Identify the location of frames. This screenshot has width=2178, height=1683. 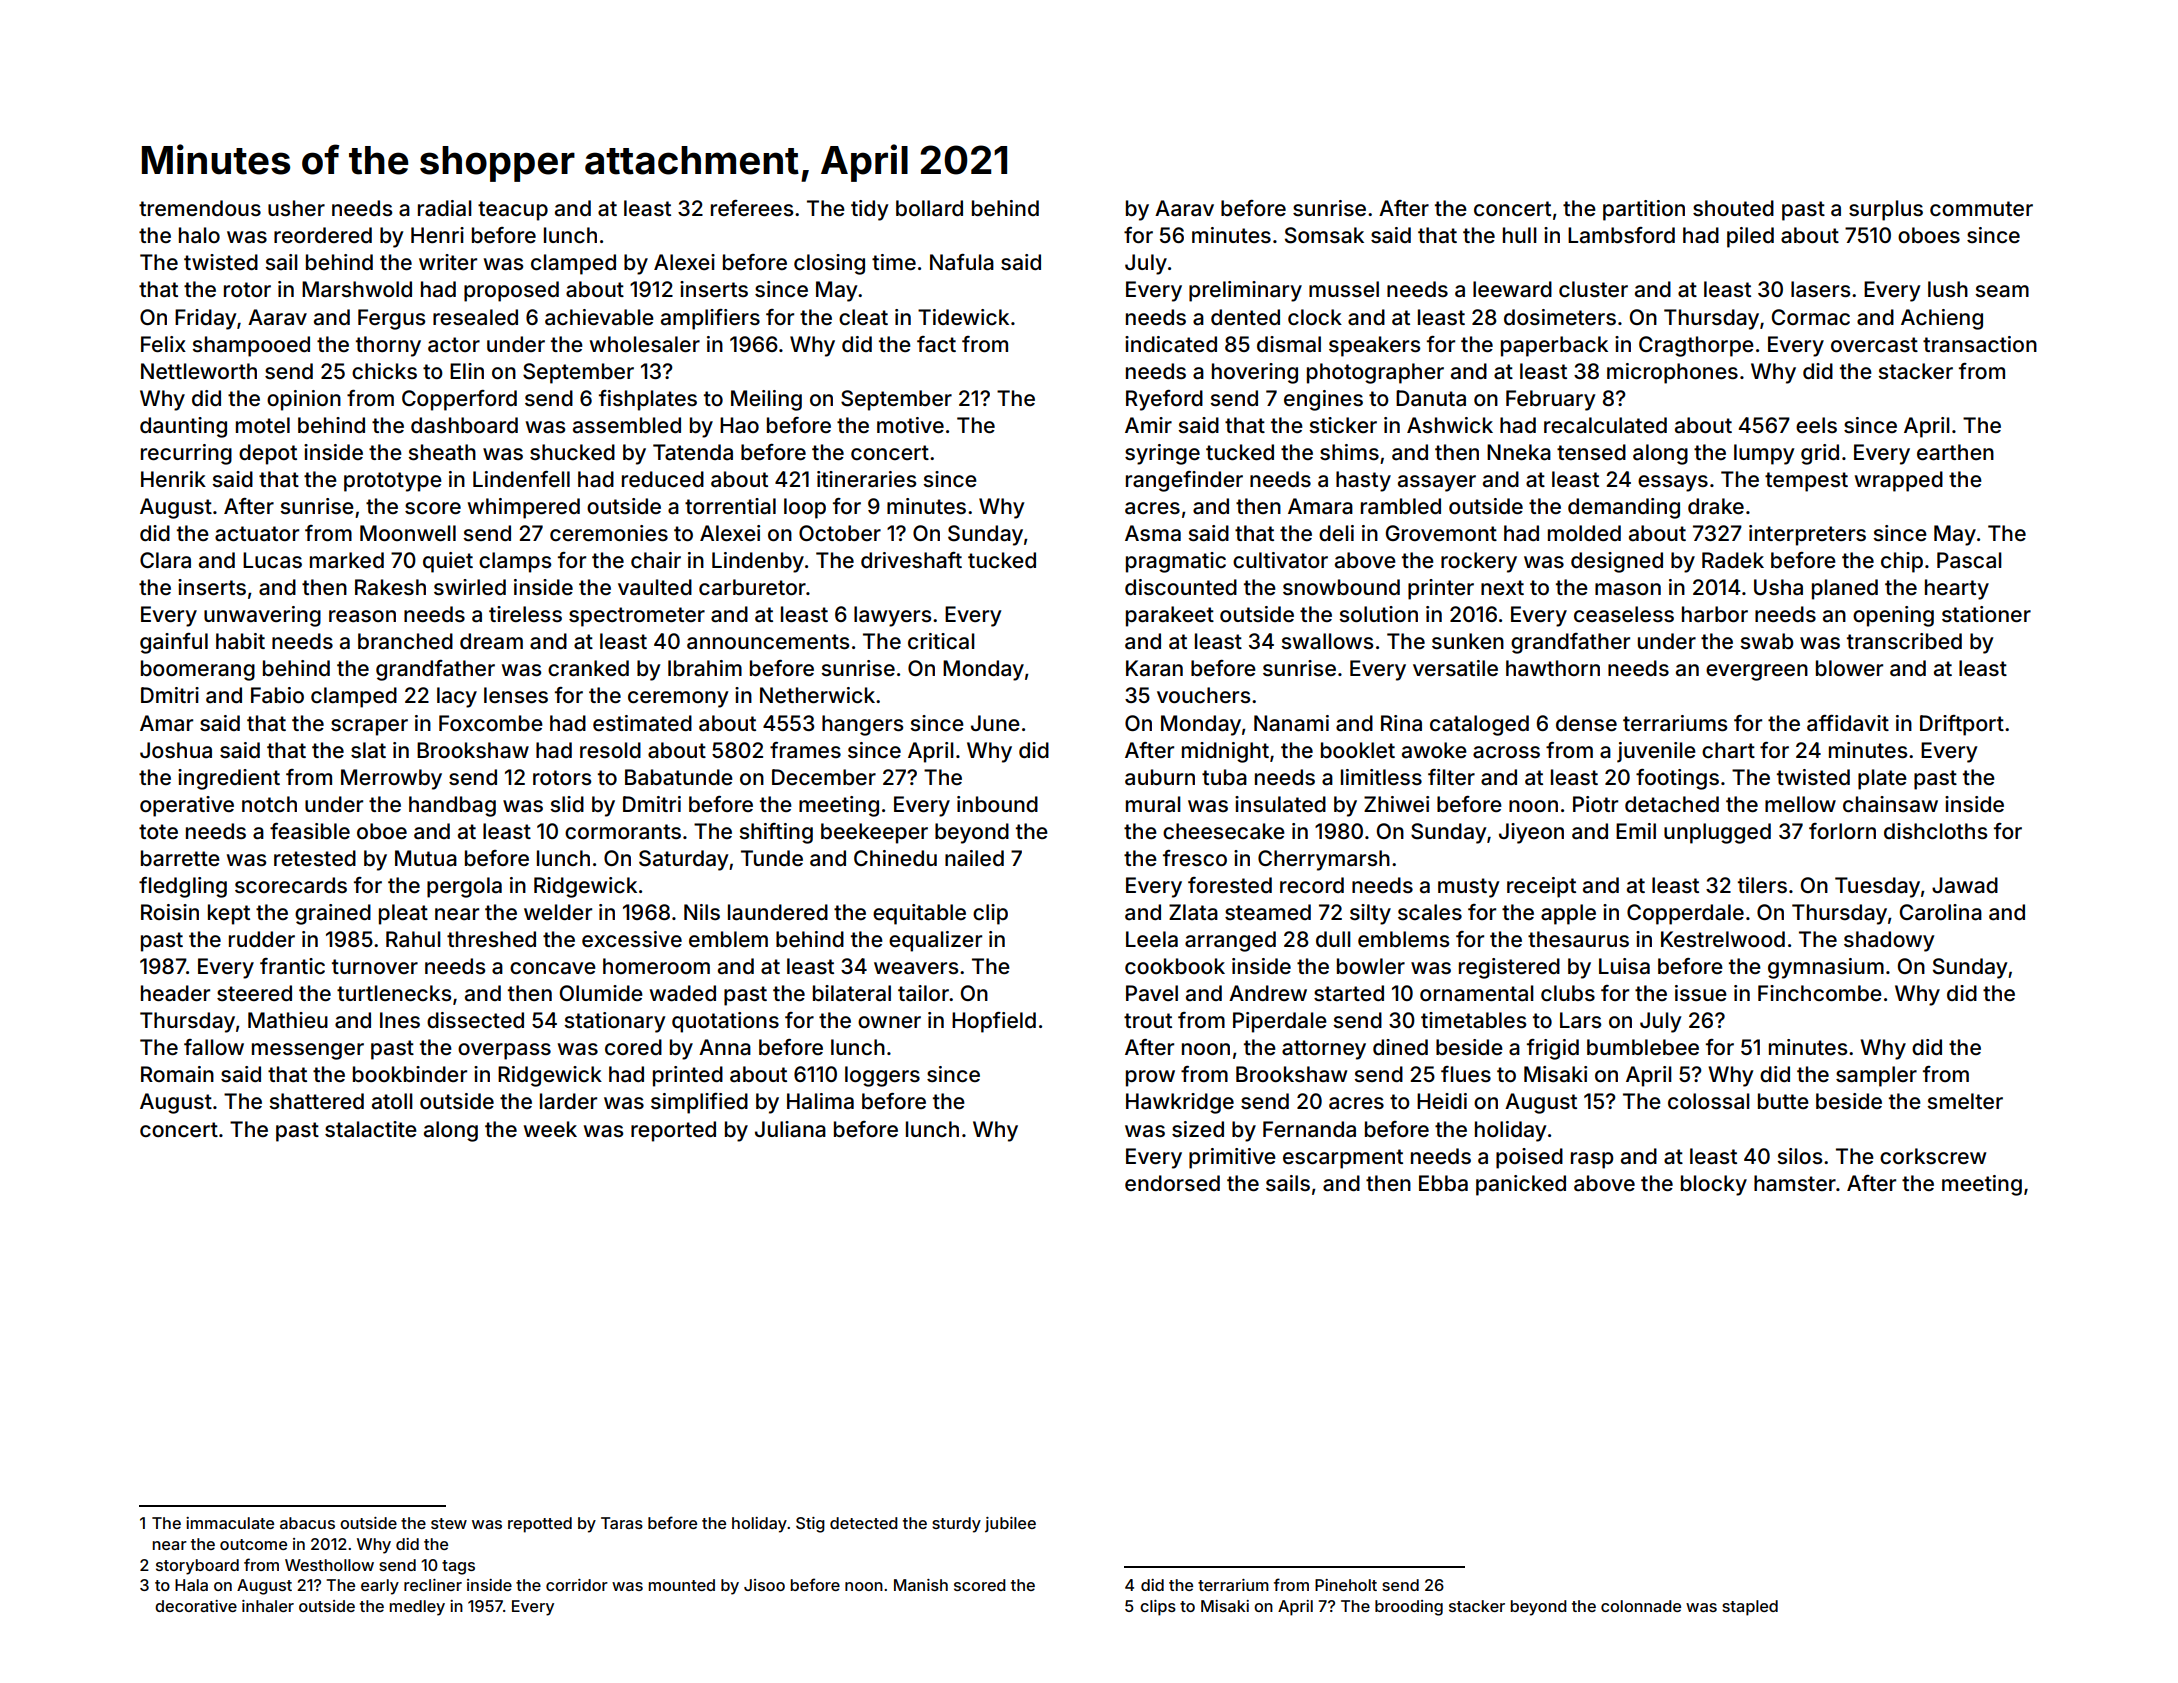
(805, 750).
